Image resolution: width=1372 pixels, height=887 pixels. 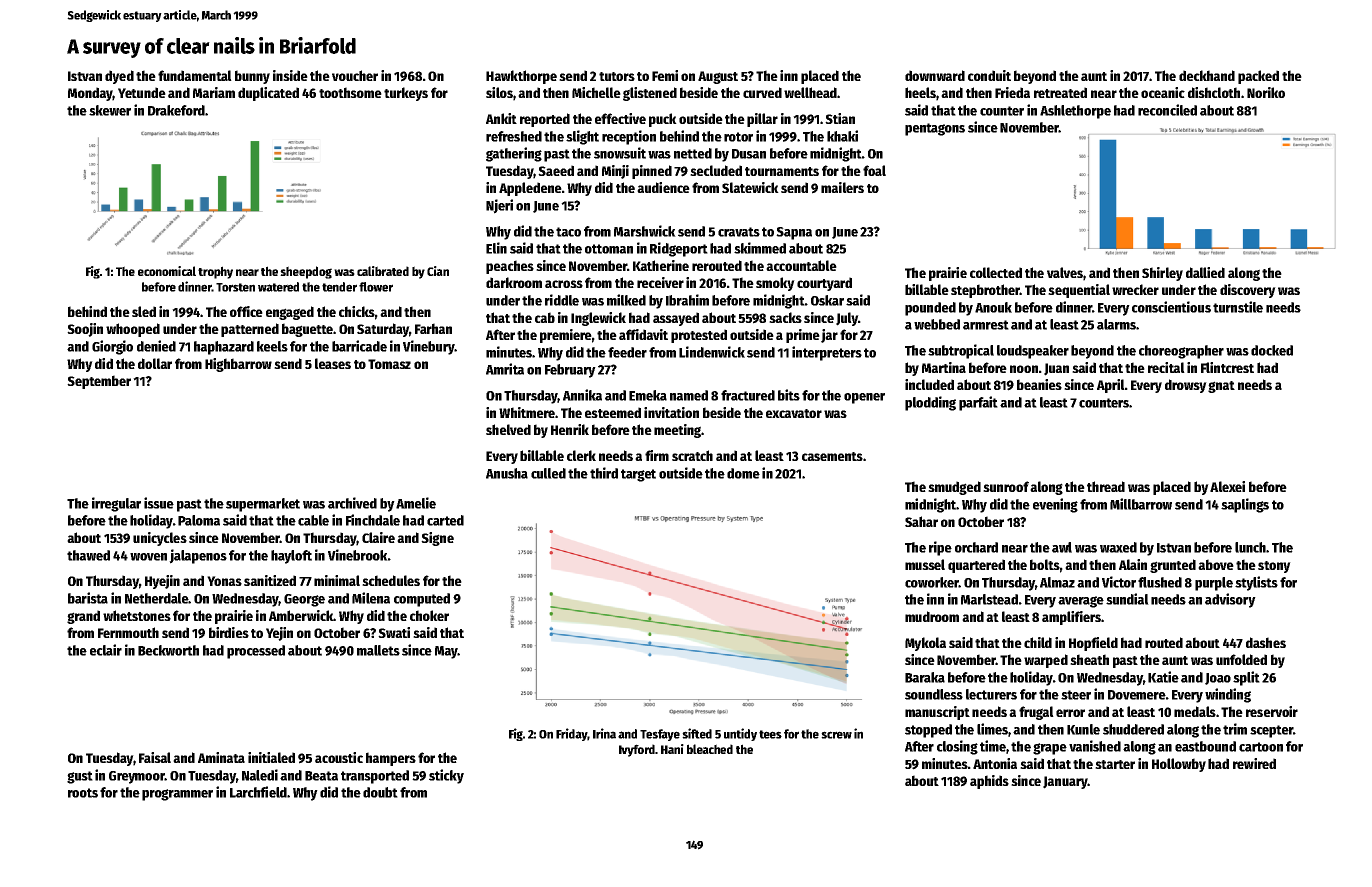 What do you see at coordinates (932, 616) in the document?
I see `mudroom` at bounding box center [932, 616].
